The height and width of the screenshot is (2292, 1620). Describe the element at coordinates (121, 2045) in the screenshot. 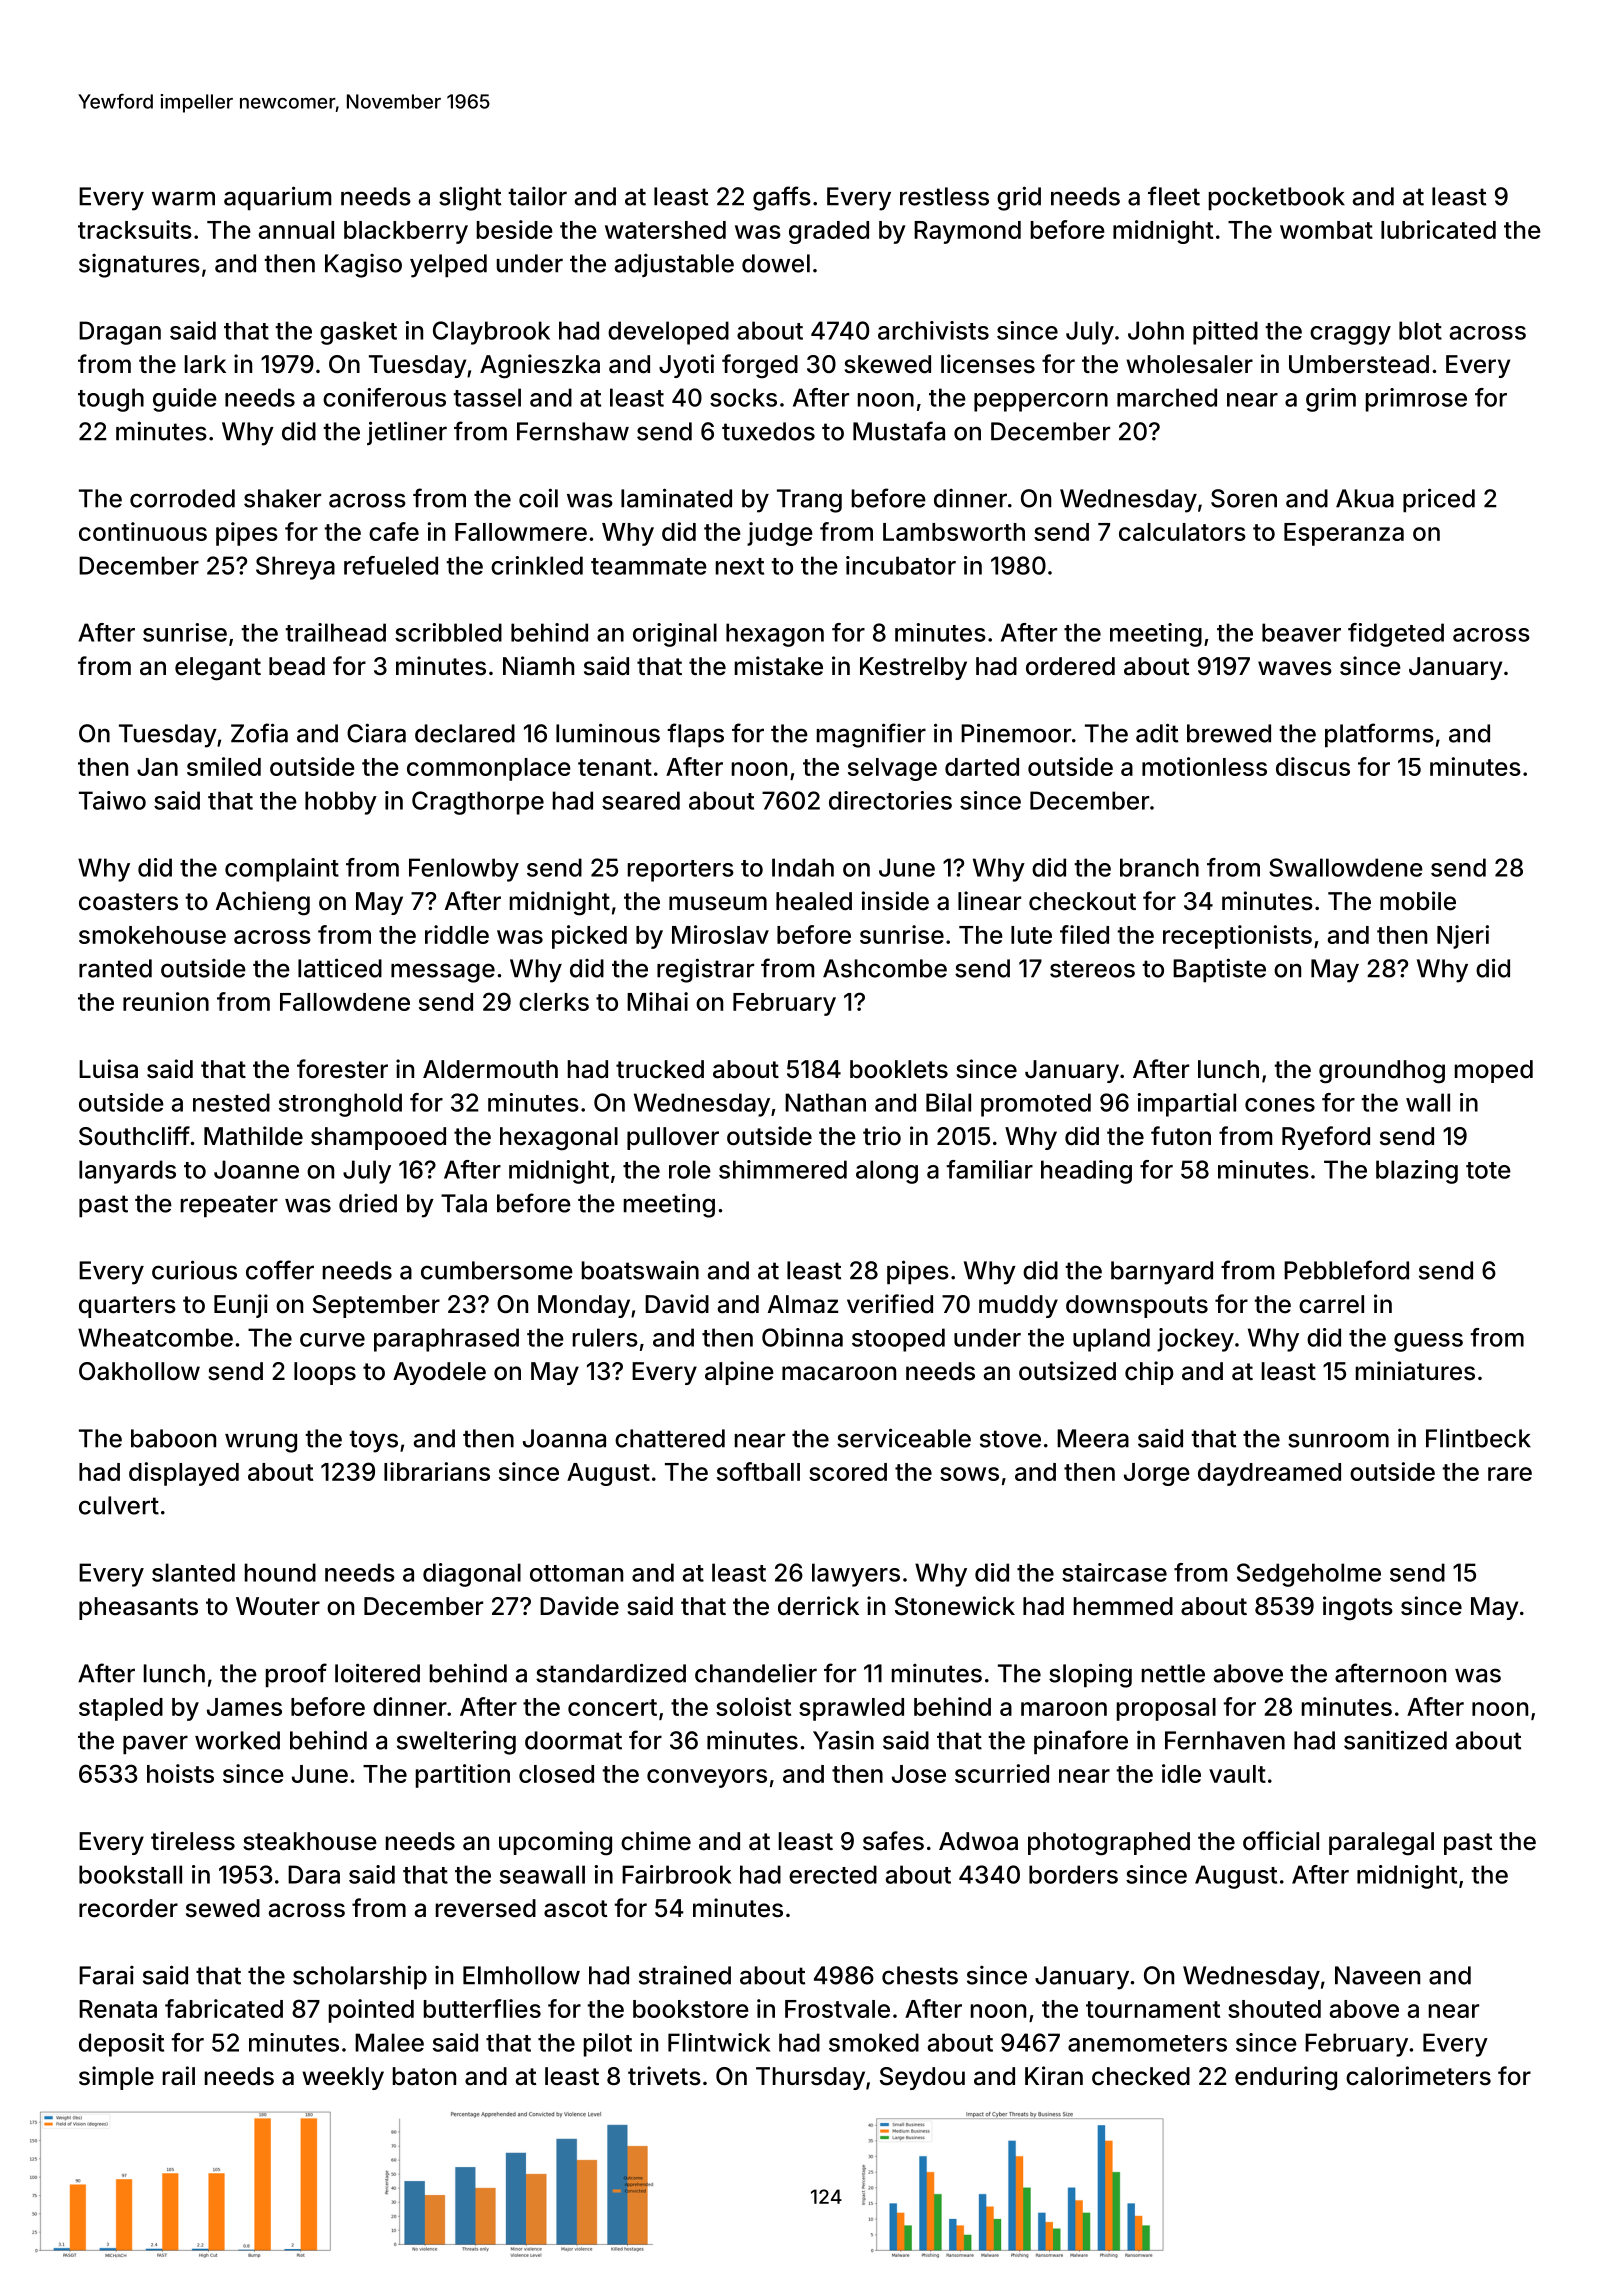

I see `deposit` at that location.
